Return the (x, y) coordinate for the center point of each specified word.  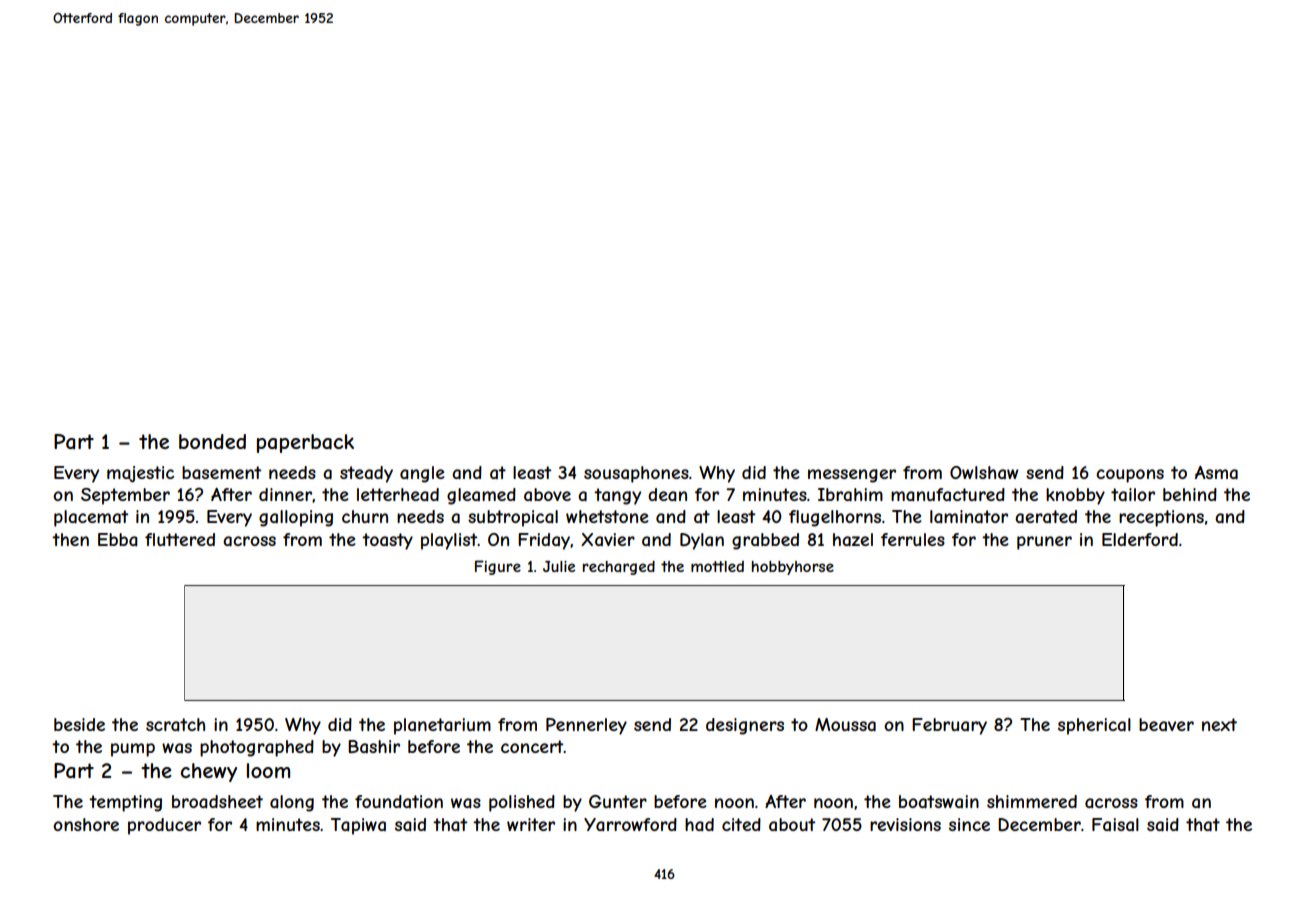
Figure (498, 567)
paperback (305, 443)
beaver (1166, 724)
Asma (1216, 472)
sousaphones (636, 474)
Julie (559, 566)
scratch (175, 724)
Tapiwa (358, 826)
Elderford (1140, 539)
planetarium (442, 726)
